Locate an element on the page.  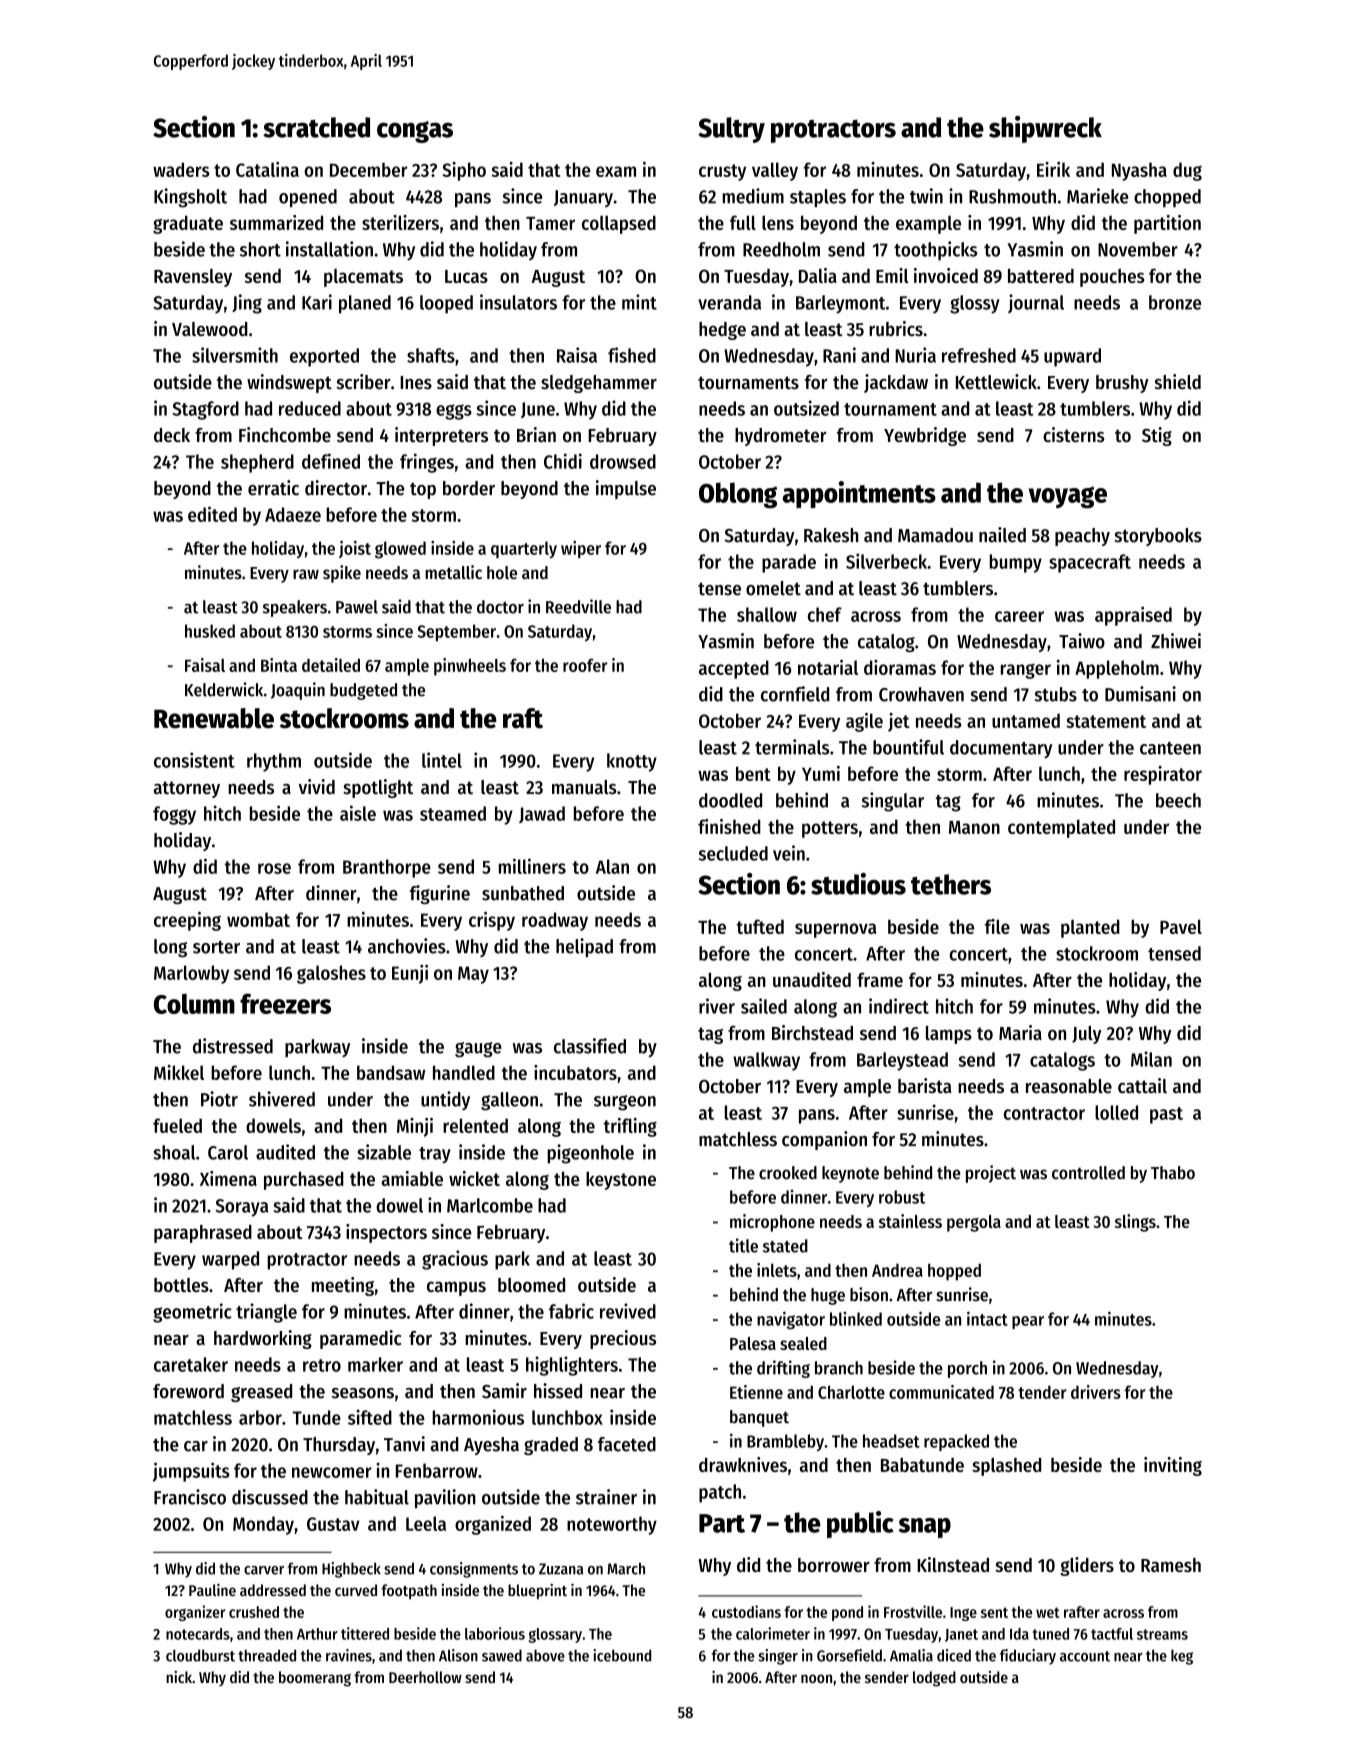
bottles is located at coordinates (181, 1285).
